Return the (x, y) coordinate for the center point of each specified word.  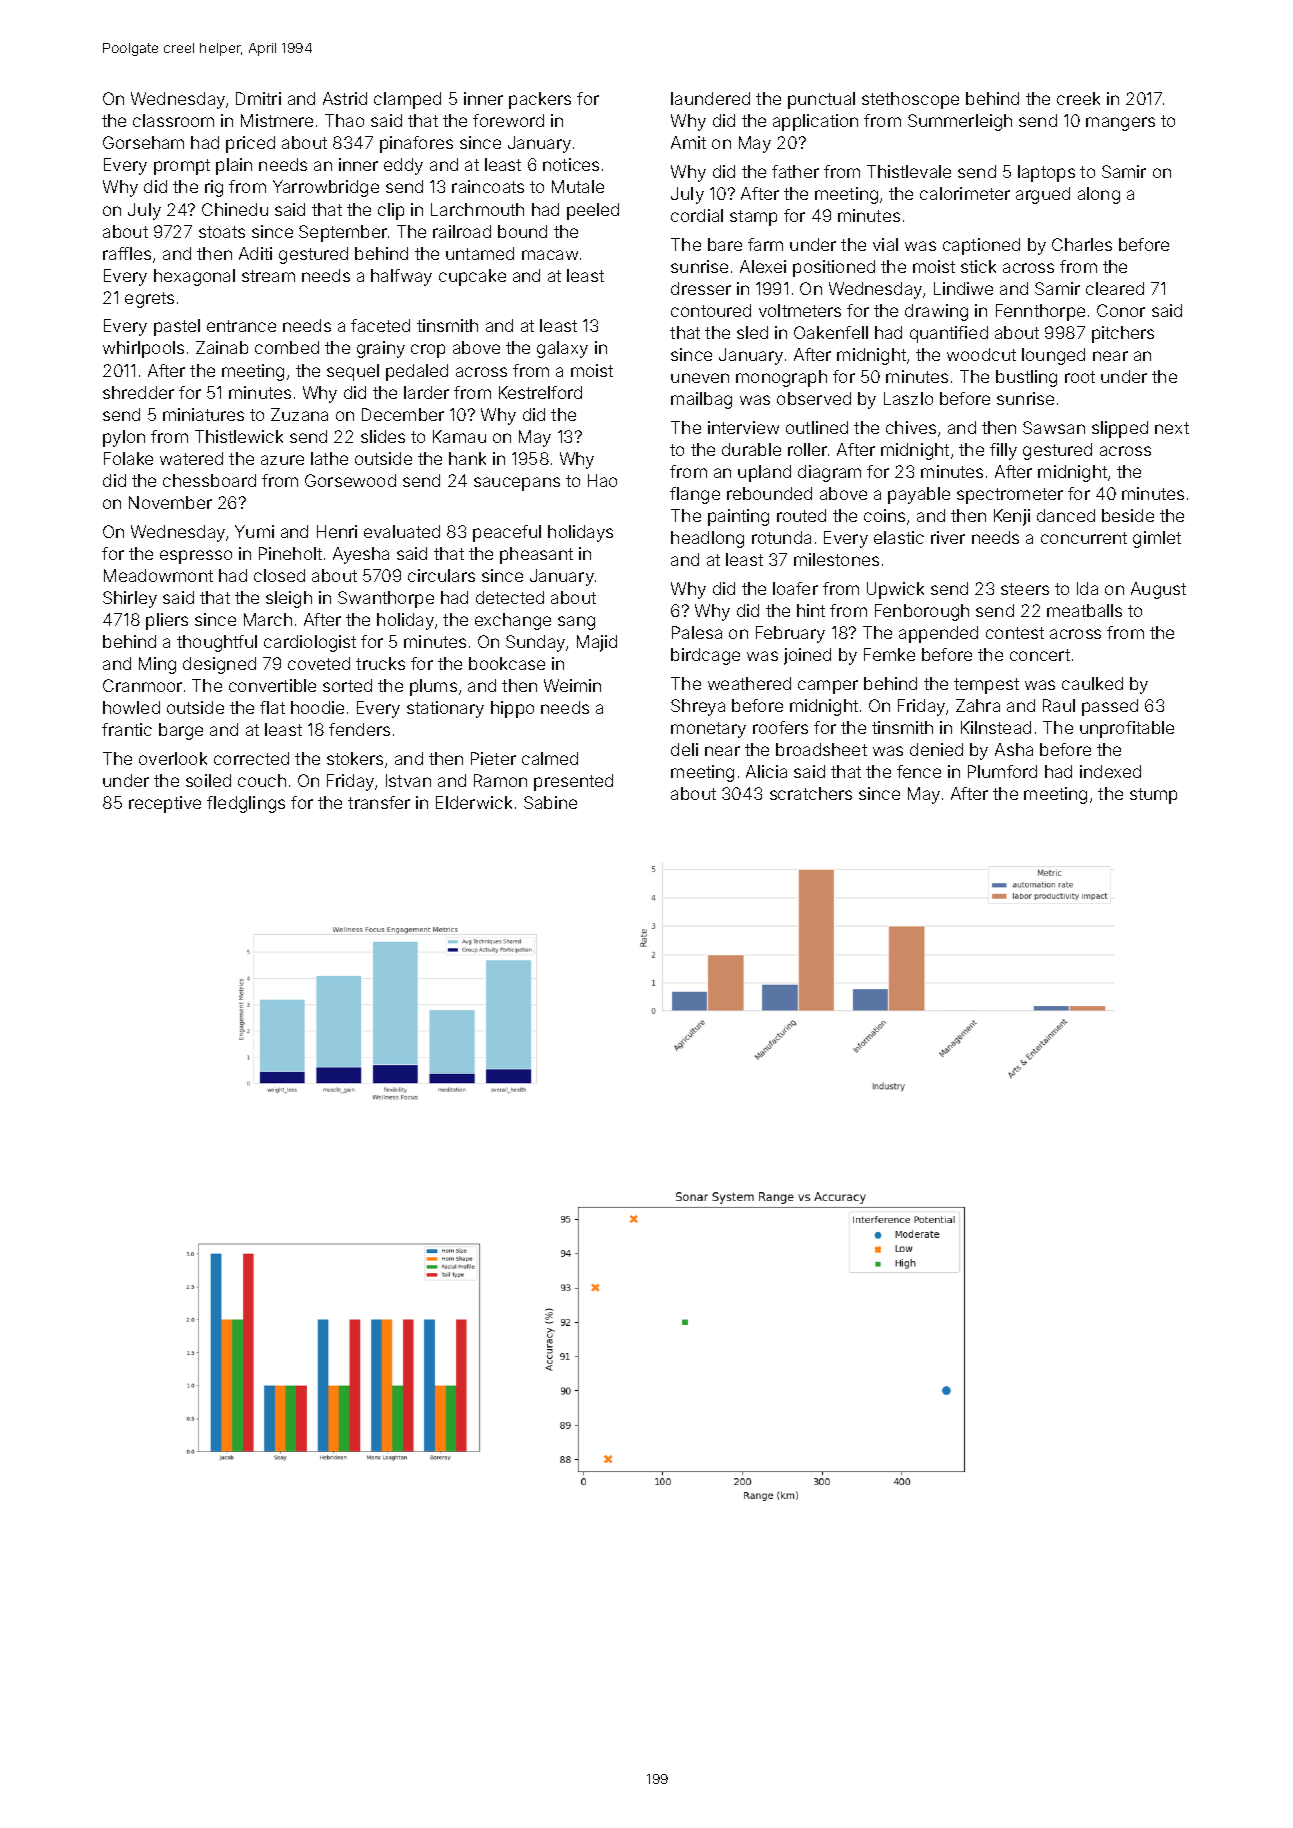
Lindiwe (963, 288)
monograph (781, 378)
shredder (138, 392)
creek (1078, 98)
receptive (165, 804)
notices (571, 164)
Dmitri (258, 98)
